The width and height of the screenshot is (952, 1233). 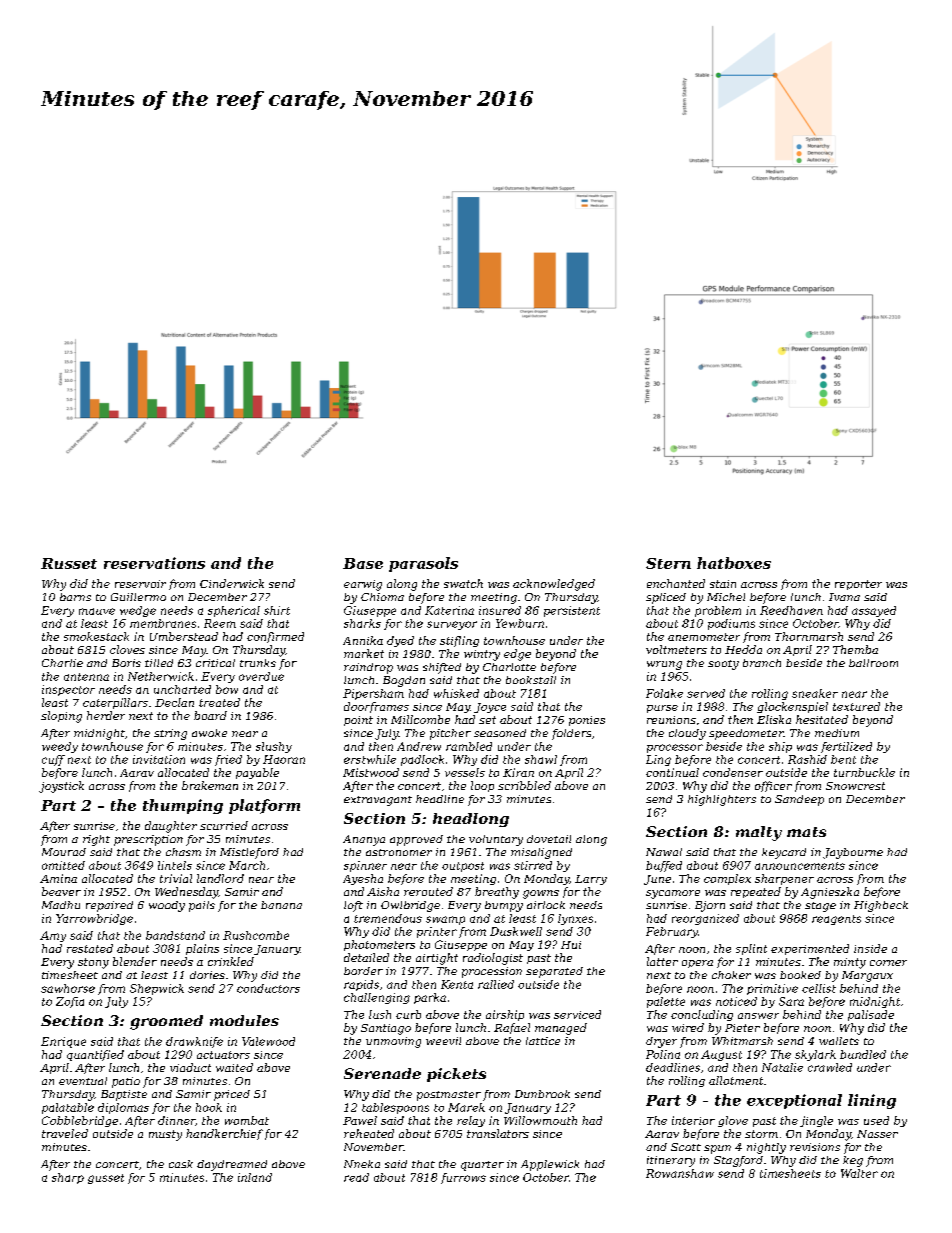 What do you see at coordinates (497, 893) in the screenshot?
I see `breathy` at bounding box center [497, 893].
